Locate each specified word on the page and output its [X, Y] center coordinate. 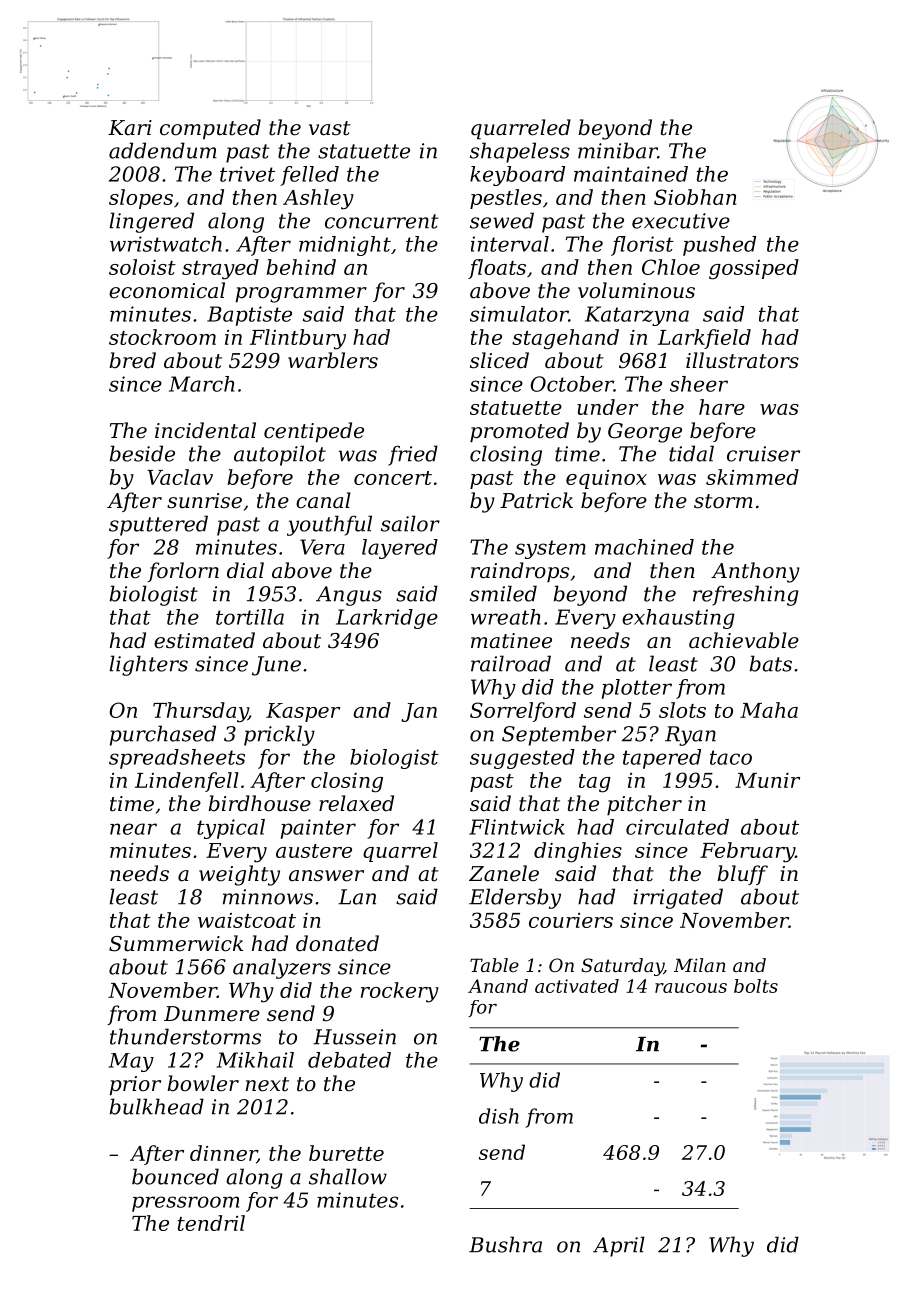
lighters [148, 665]
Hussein [354, 1037]
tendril [211, 1223]
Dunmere [212, 1014]
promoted [519, 432]
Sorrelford [523, 712]
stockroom [162, 337]
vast [330, 128]
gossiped [754, 269]
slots [682, 710]
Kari [130, 128]
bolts [756, 986]
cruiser [763, 454]
